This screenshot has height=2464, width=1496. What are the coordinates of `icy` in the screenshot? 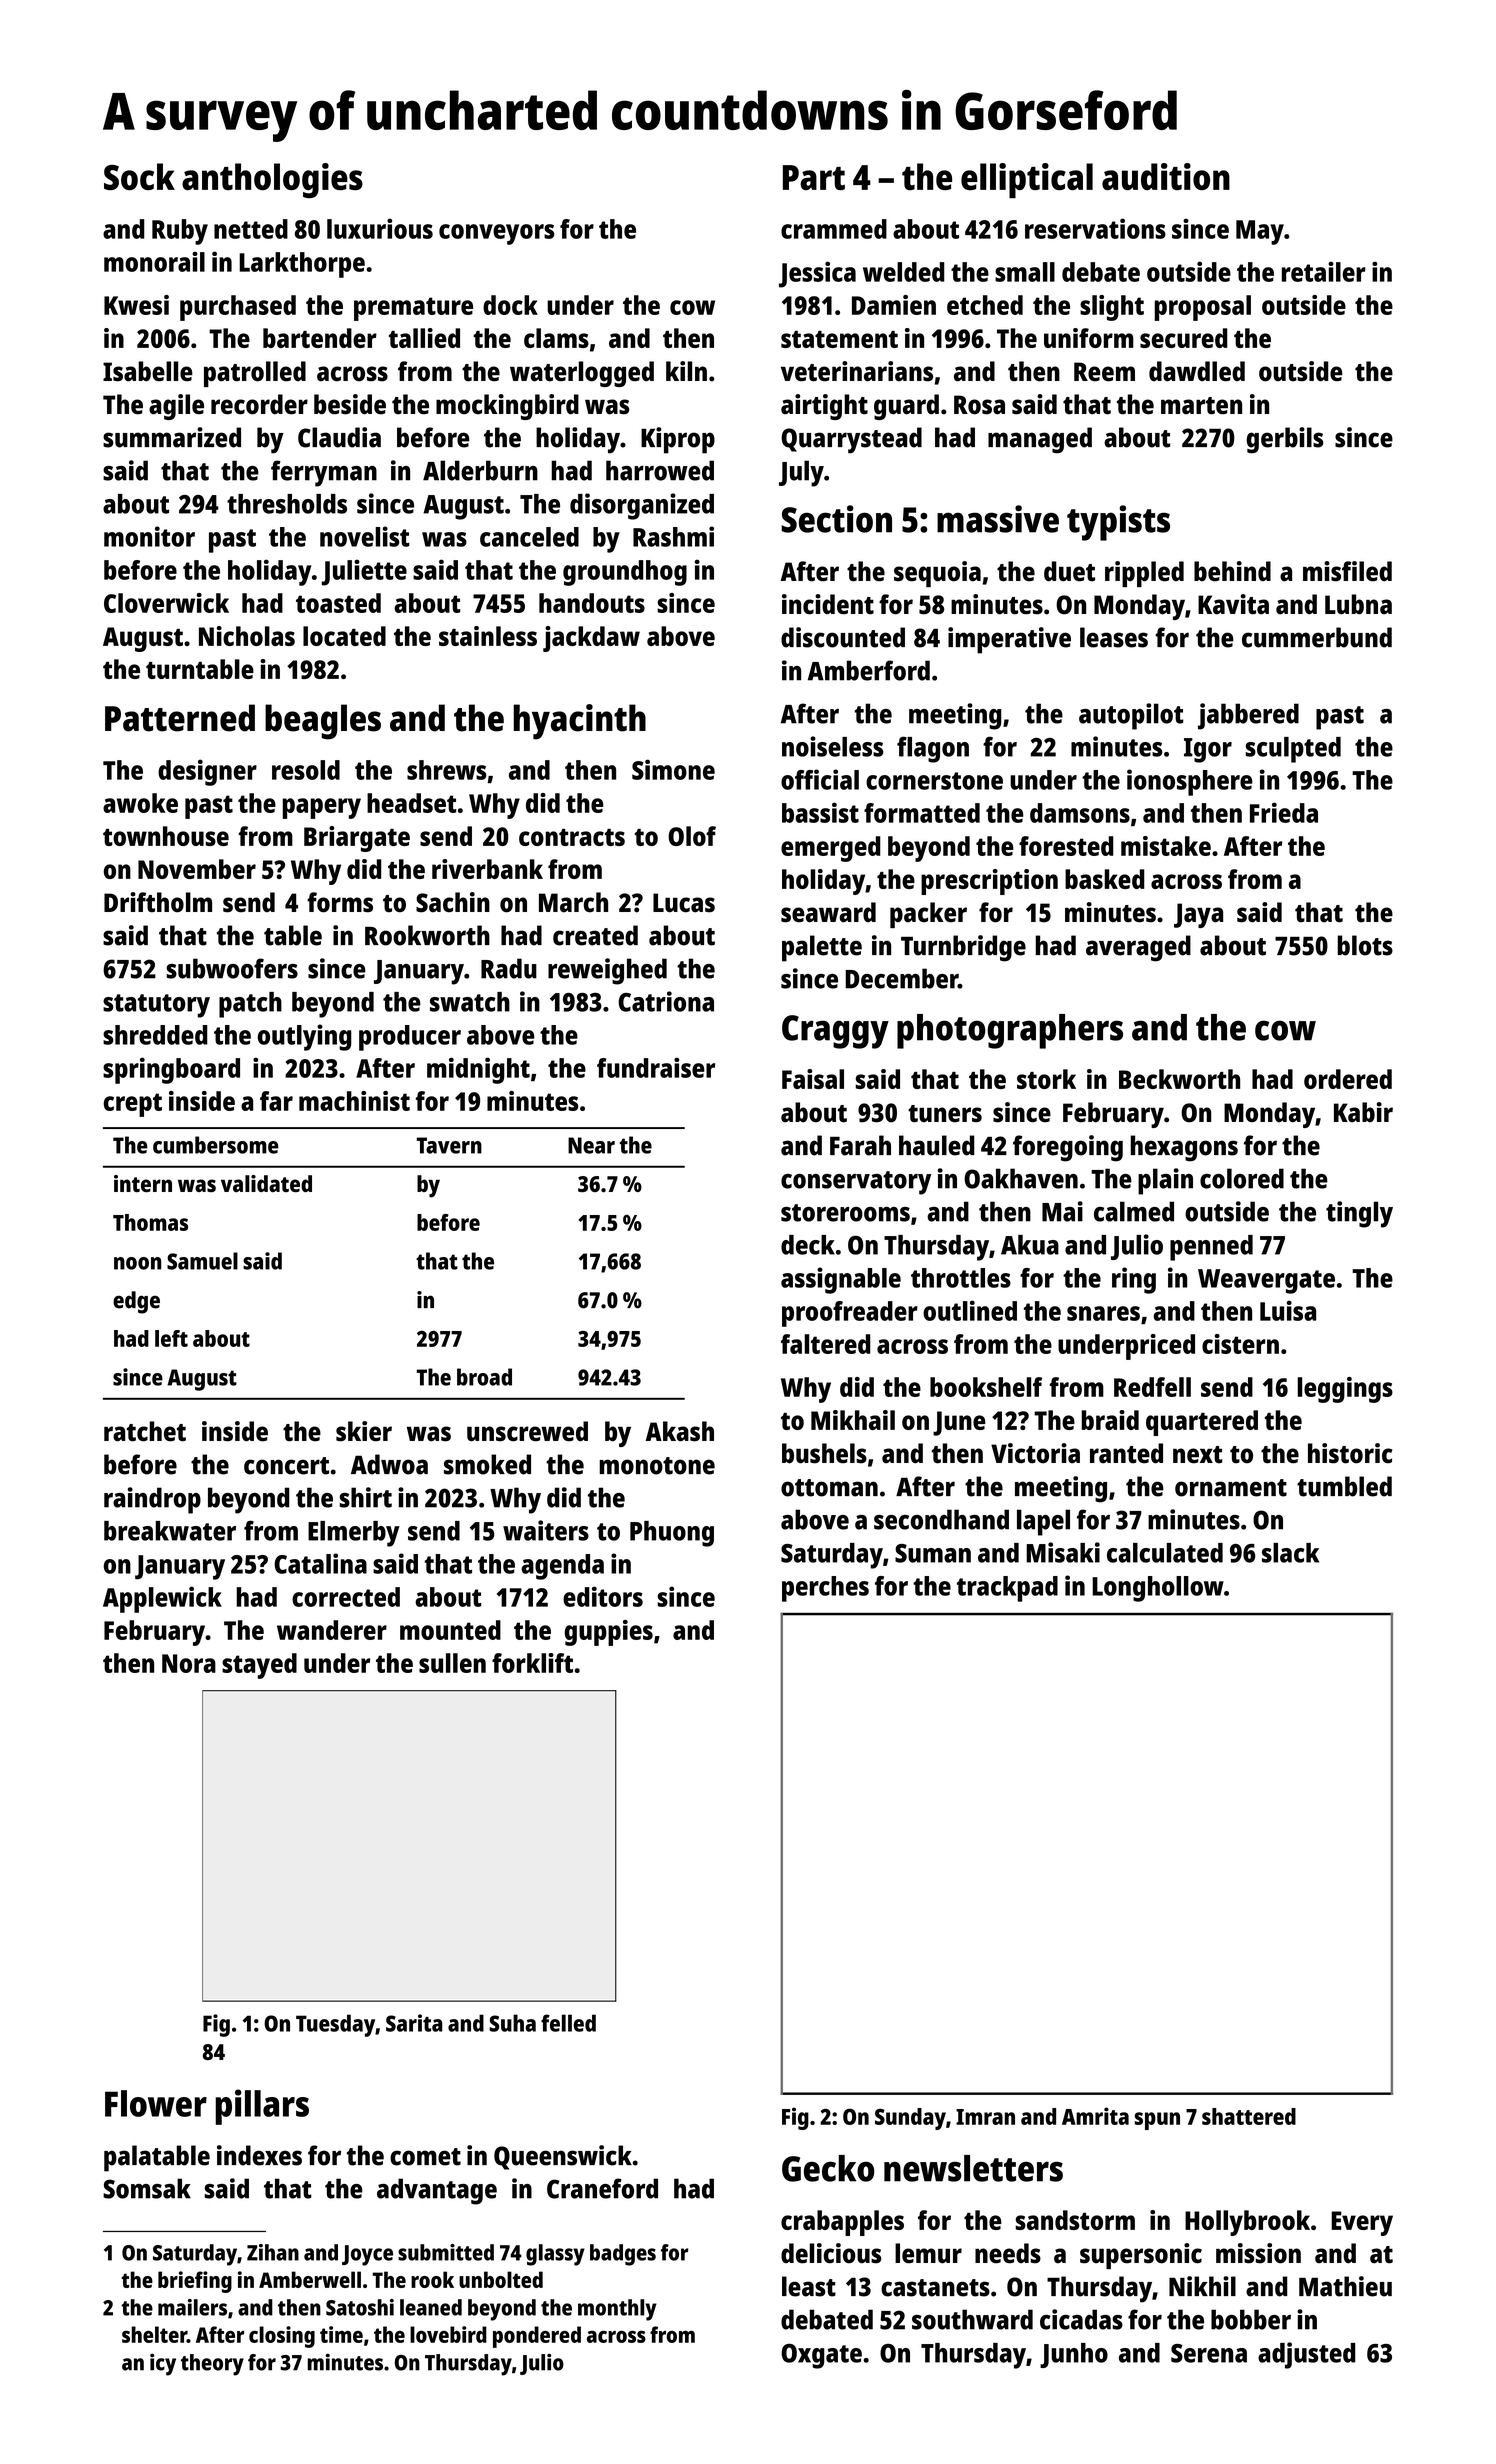 It's located at (163, 2364).
